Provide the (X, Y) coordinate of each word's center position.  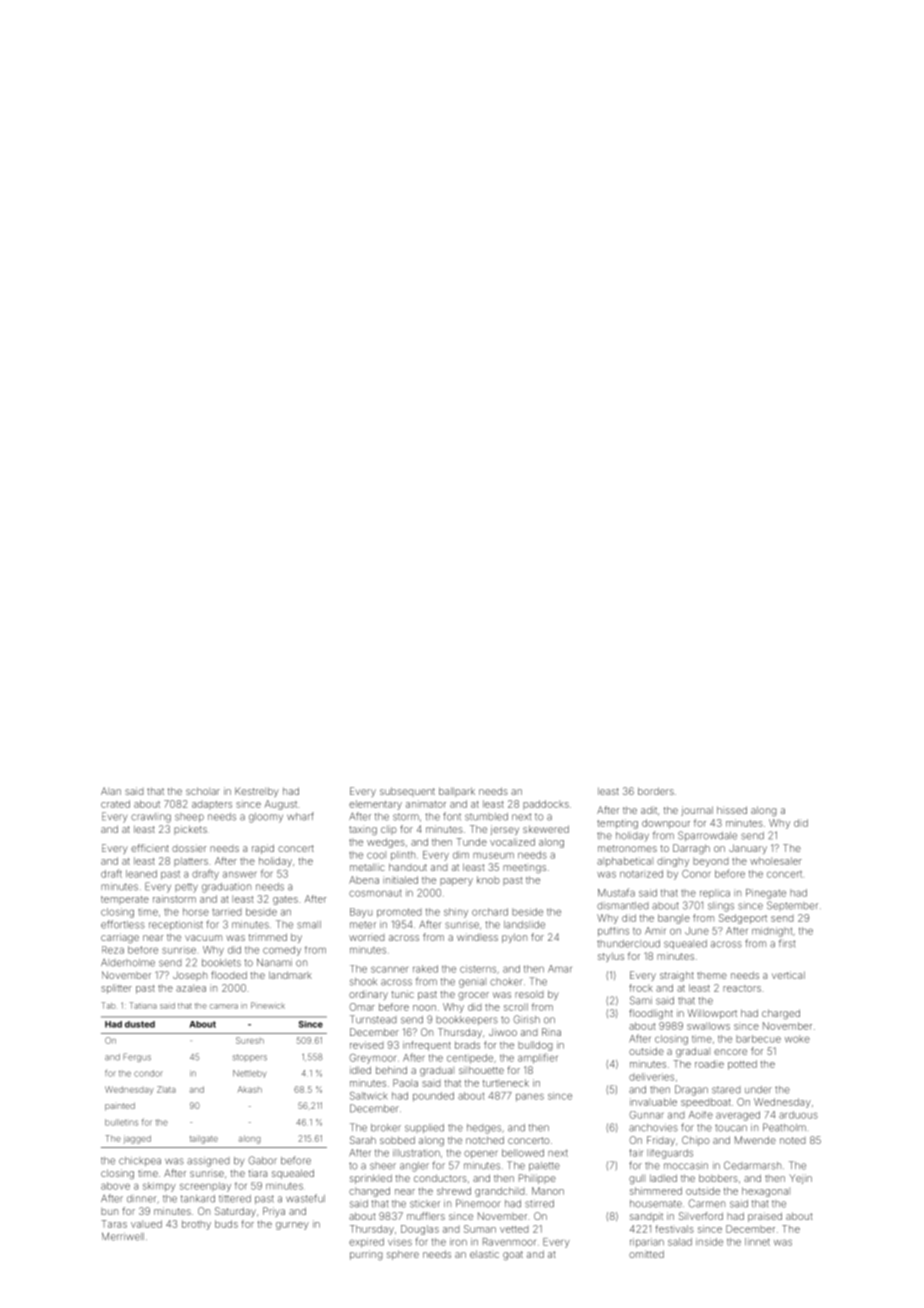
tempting (617, 824)
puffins (613, 932)
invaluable (653, 1102)
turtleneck (506, 1083)
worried (367, 937)
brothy (196, 1225)
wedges (386, 843)
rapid (263, 849)
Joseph (190, 976)
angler (414, 1167)
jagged (137, 1139)
